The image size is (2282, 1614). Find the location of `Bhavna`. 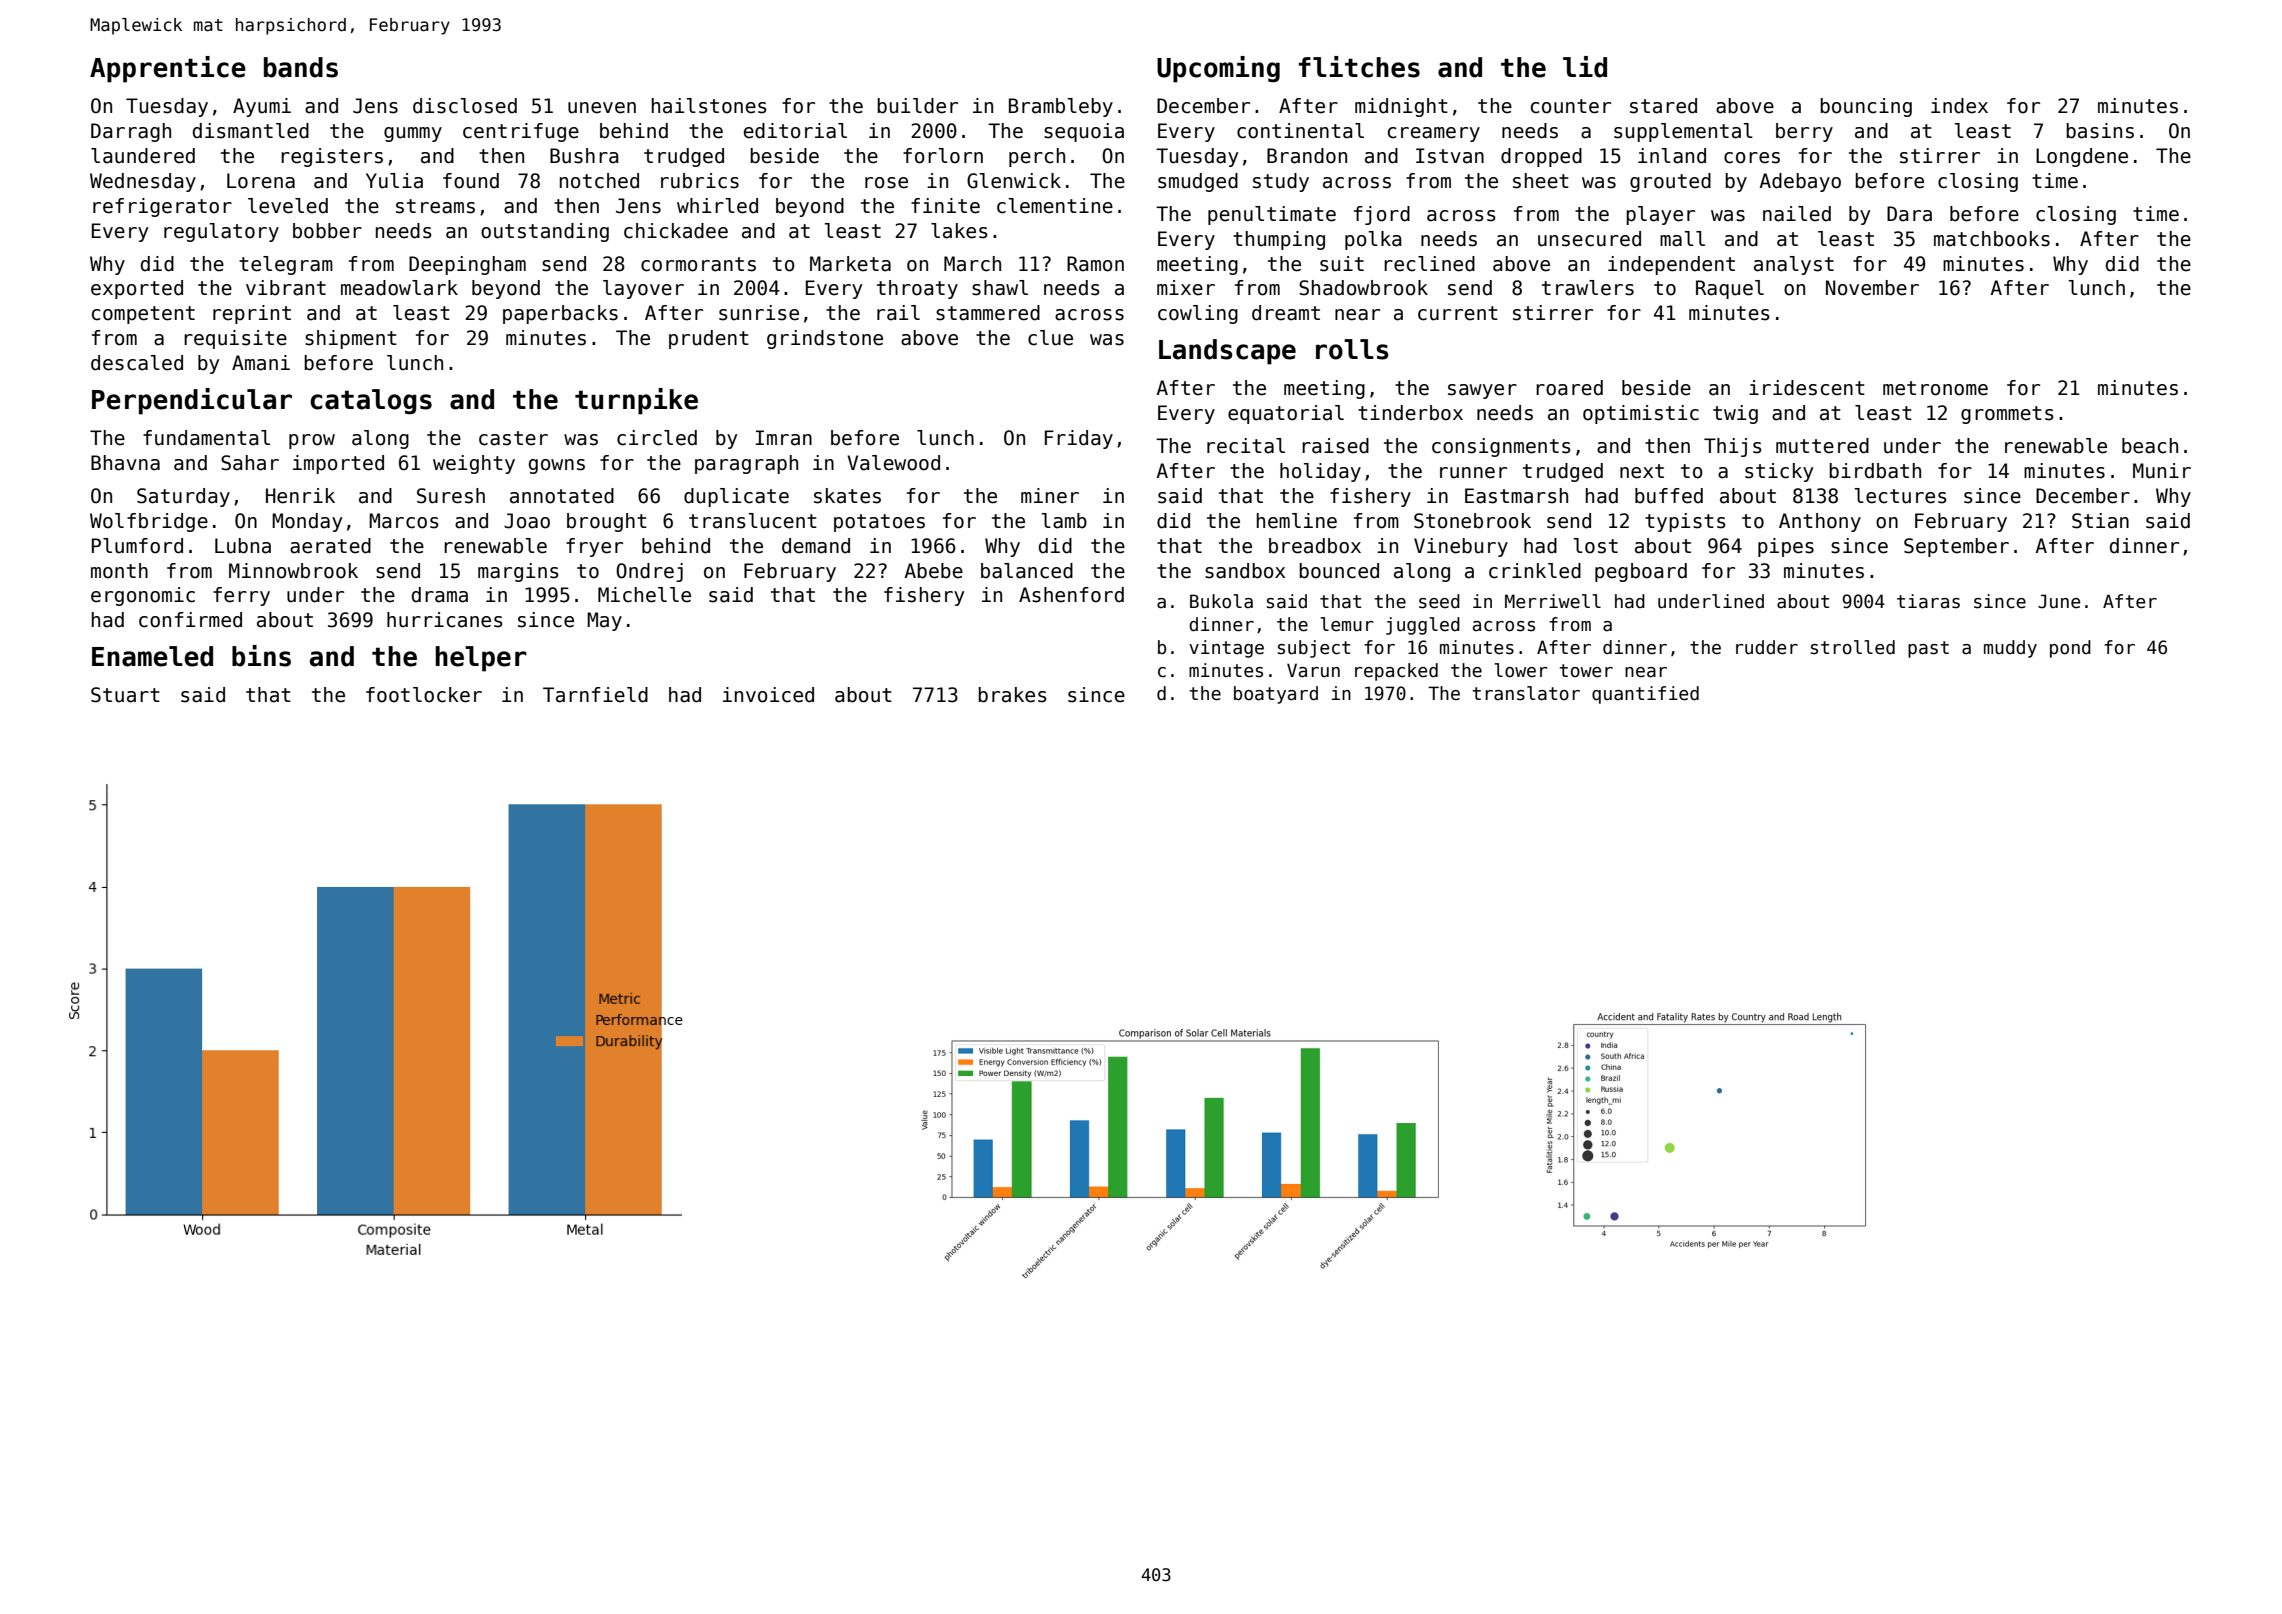

Bhavna is located at coordinates (125, 463).
